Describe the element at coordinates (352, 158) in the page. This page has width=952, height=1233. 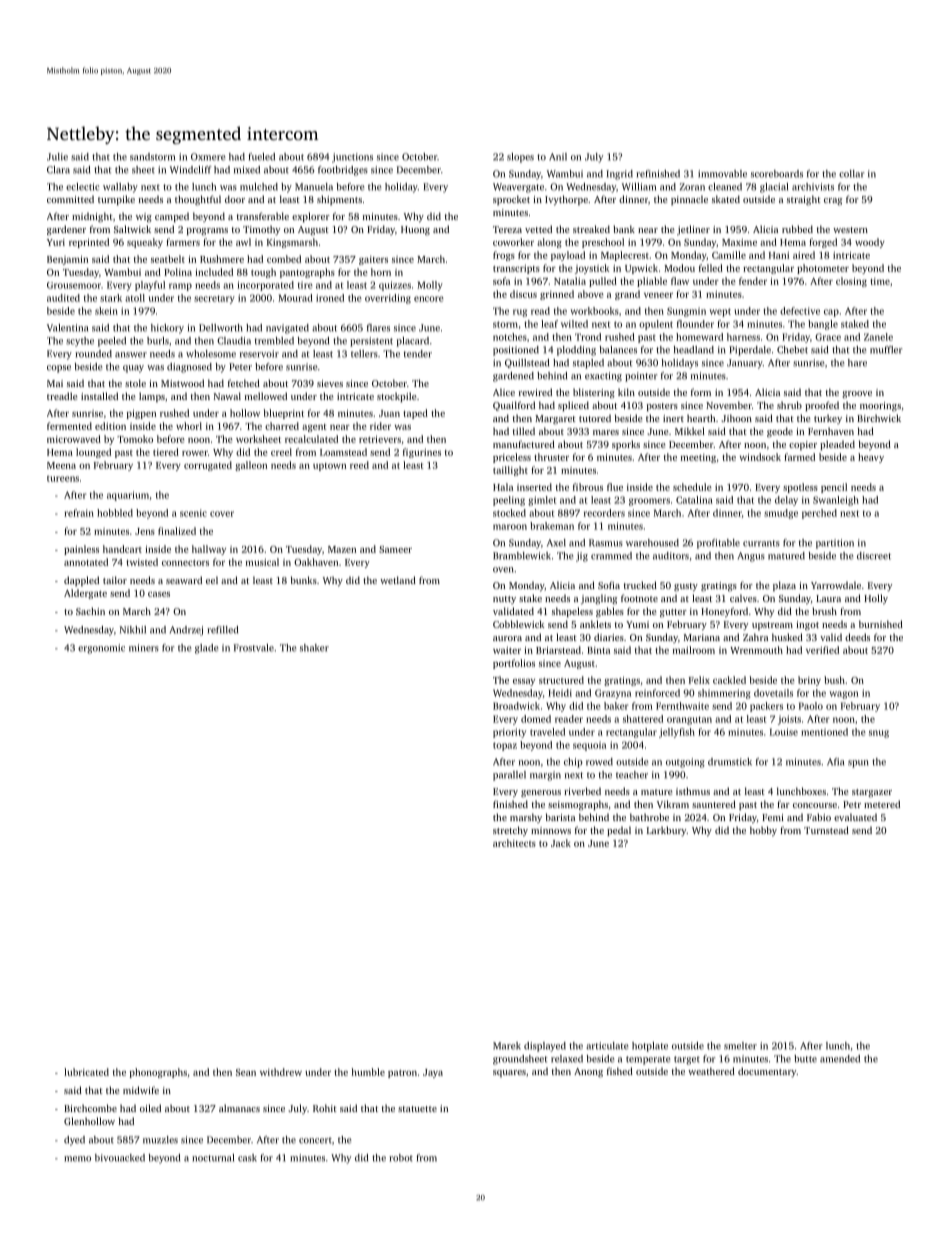
I see `junctions` at that location.
